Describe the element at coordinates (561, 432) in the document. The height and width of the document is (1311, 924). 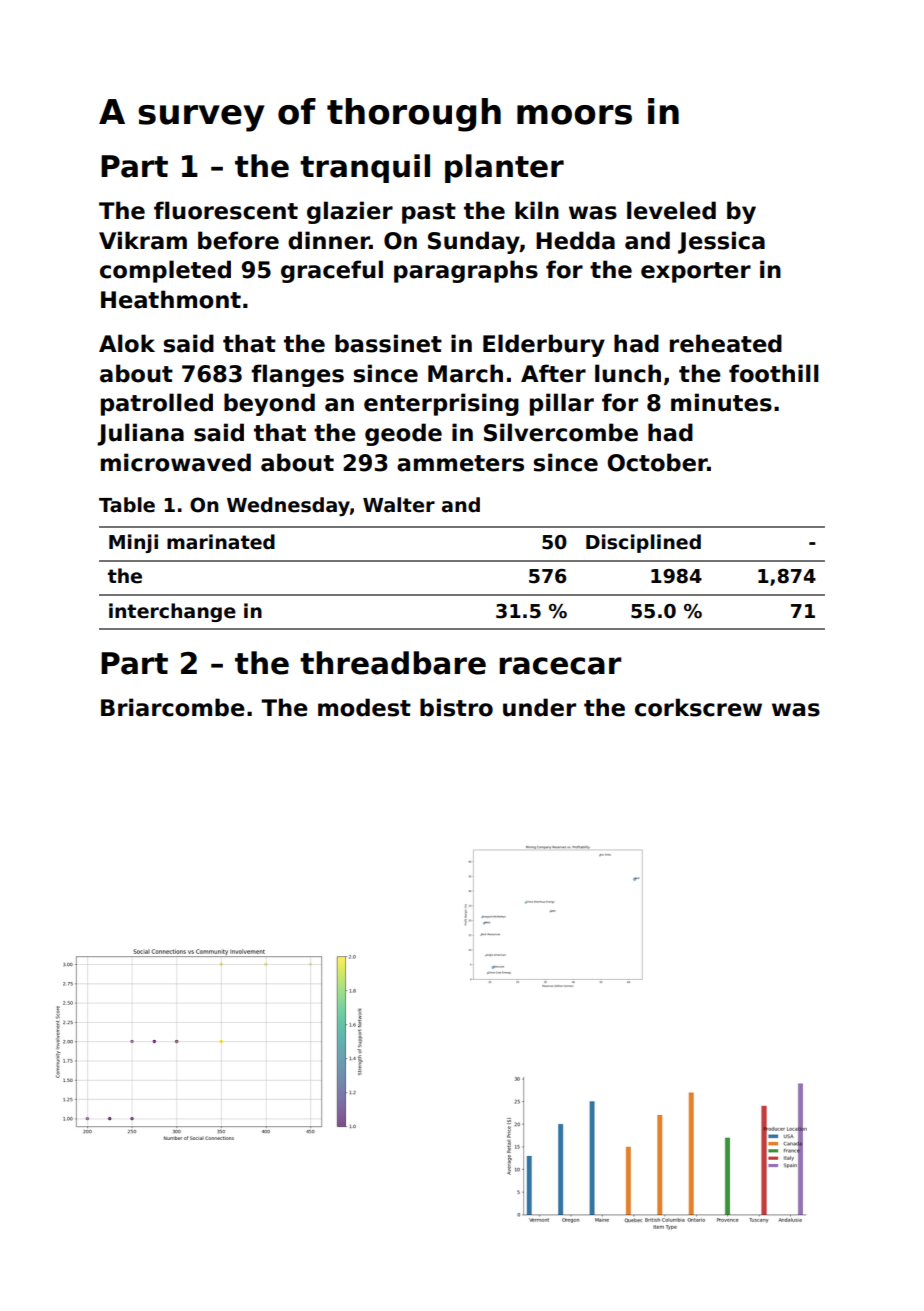
I see `Silvercombe` at that location.
